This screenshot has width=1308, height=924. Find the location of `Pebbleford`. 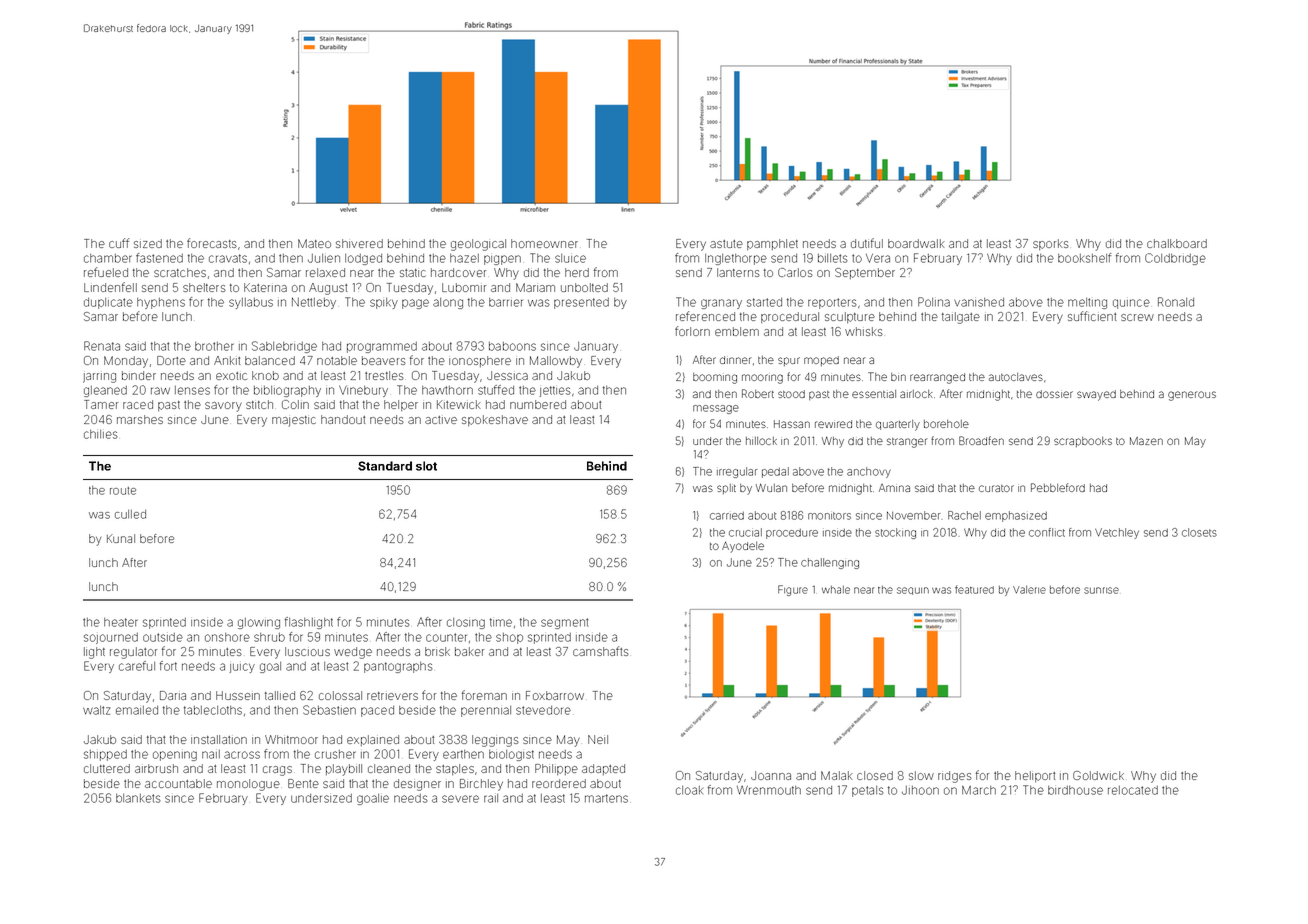

Pebbleford is located at coordinates (1058, 487).
